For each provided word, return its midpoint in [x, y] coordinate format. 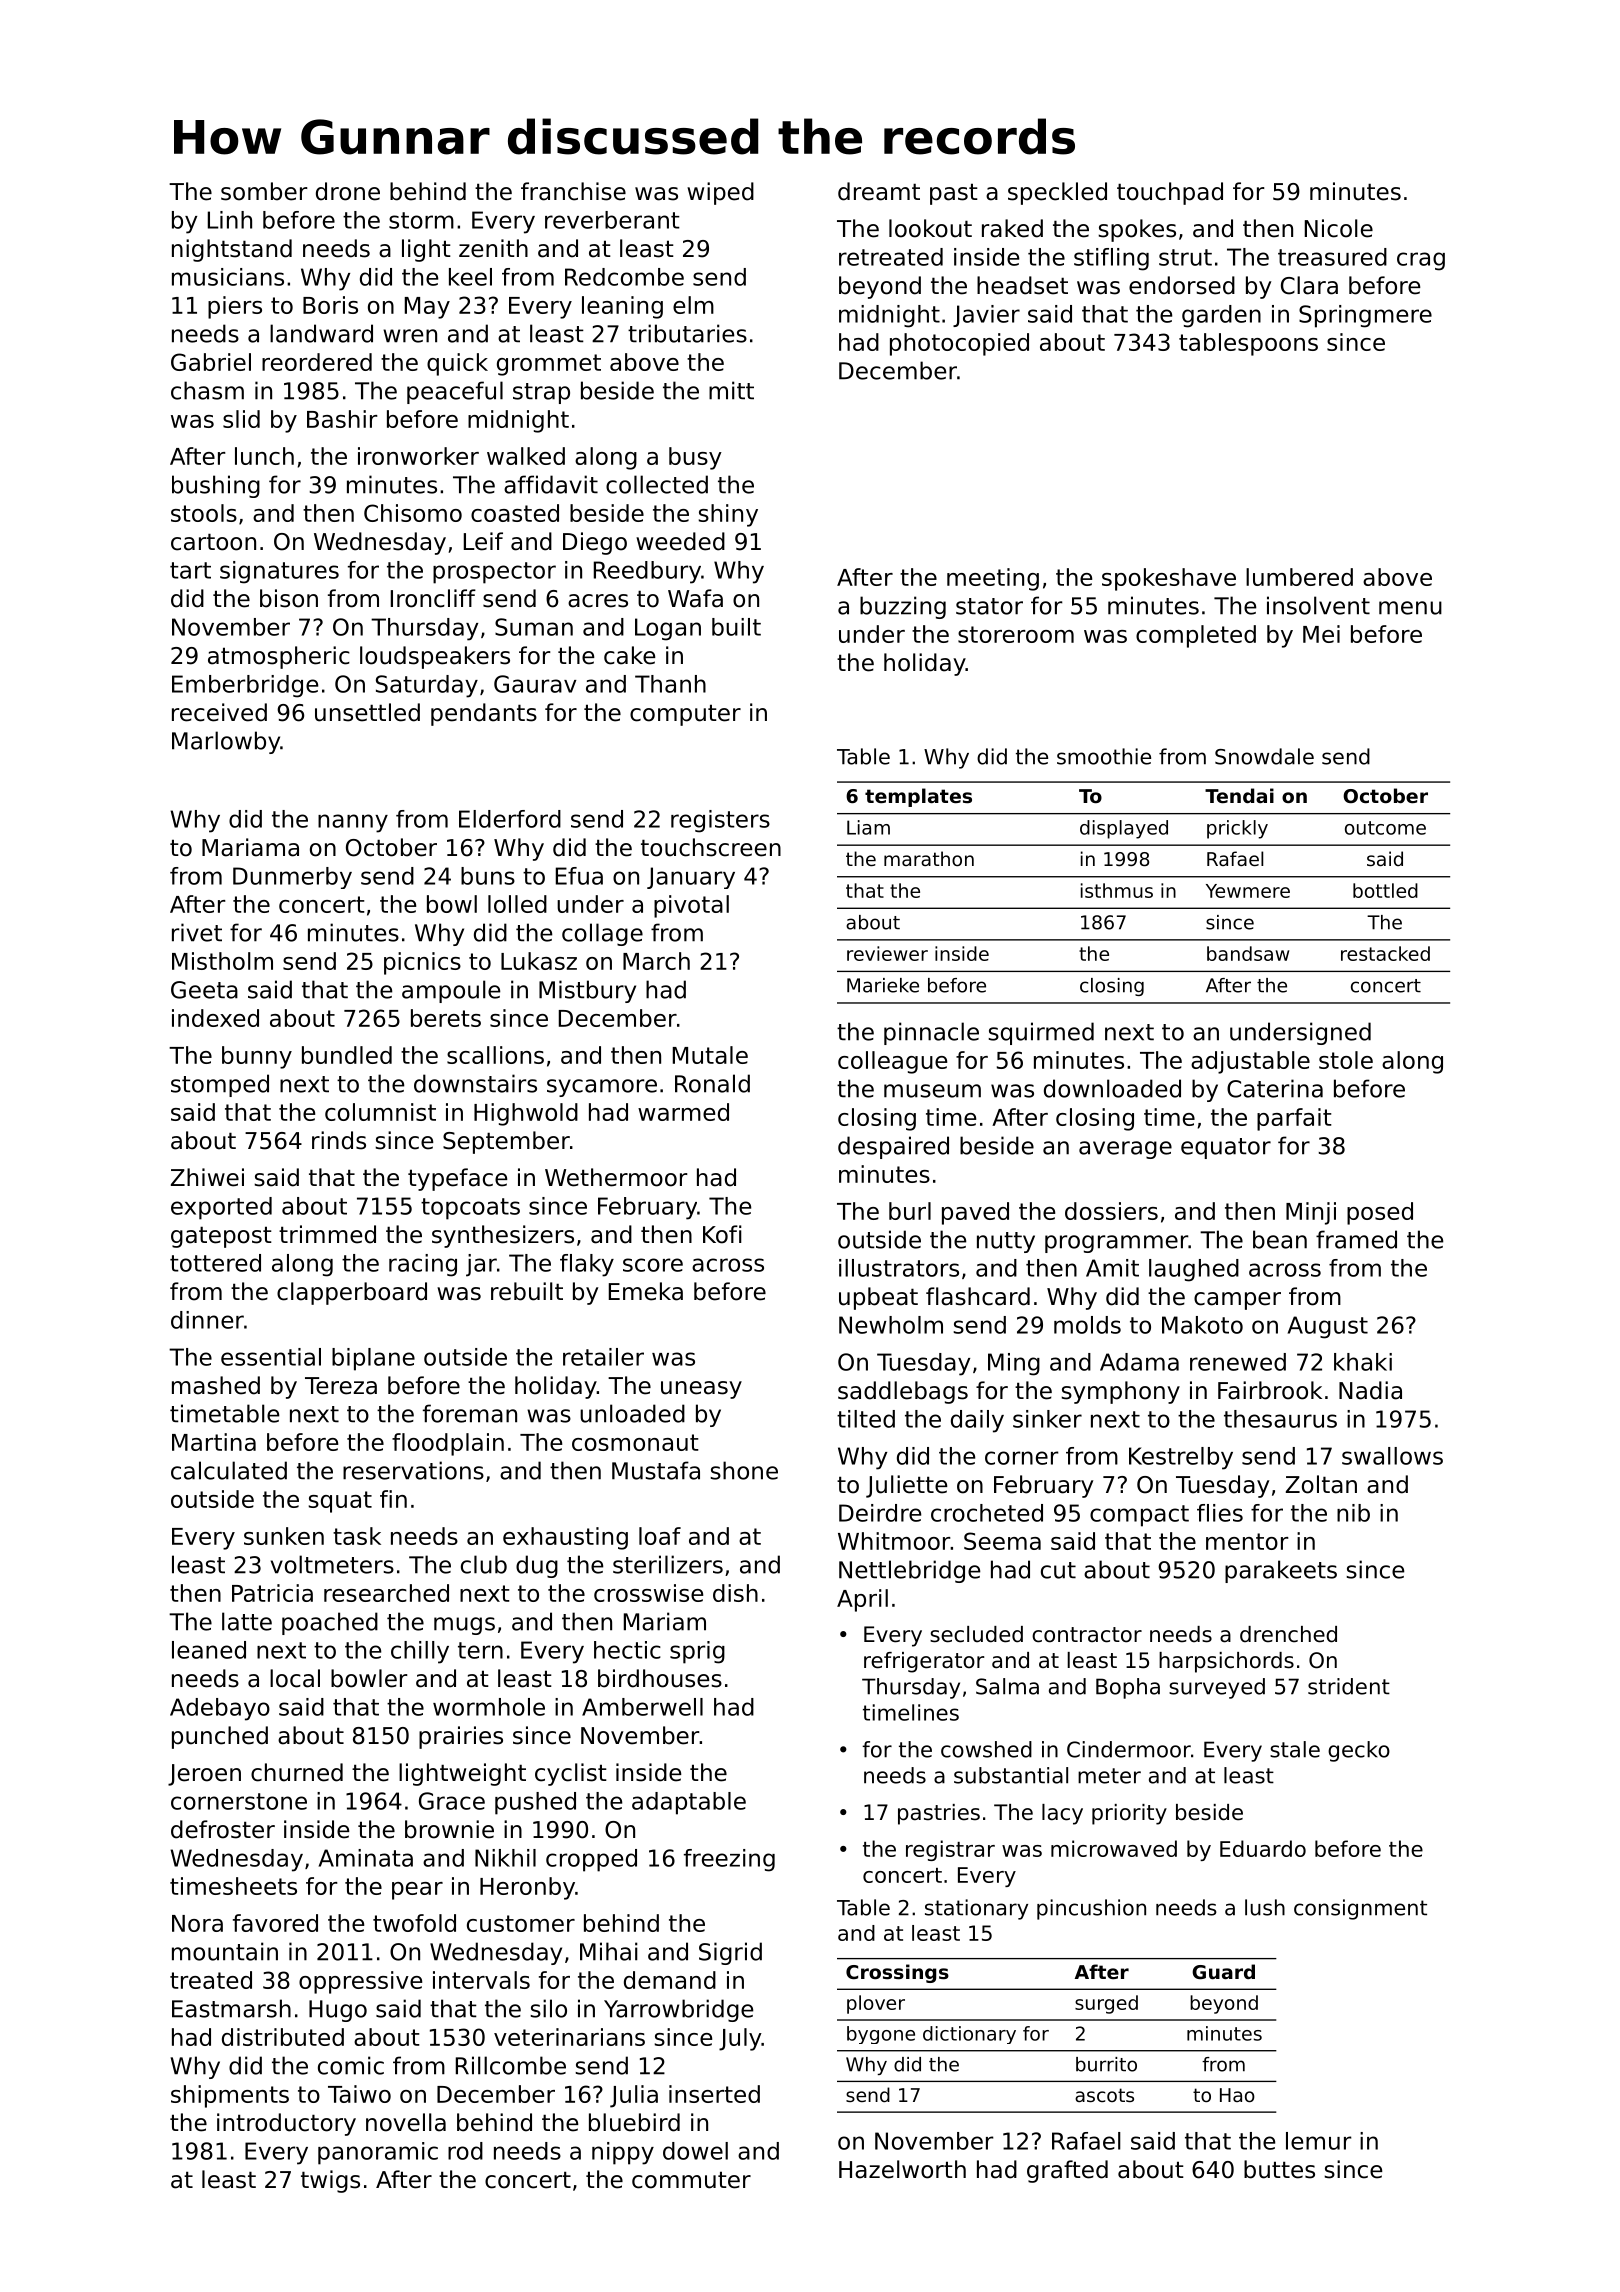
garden [1221, 316]
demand [670, 1980]
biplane [373, 1359]
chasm [207, 390]
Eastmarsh [231, 2008]
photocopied [959, 344]
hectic [627, 1650]
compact [1139, 1516]
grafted [1067, 2171]
